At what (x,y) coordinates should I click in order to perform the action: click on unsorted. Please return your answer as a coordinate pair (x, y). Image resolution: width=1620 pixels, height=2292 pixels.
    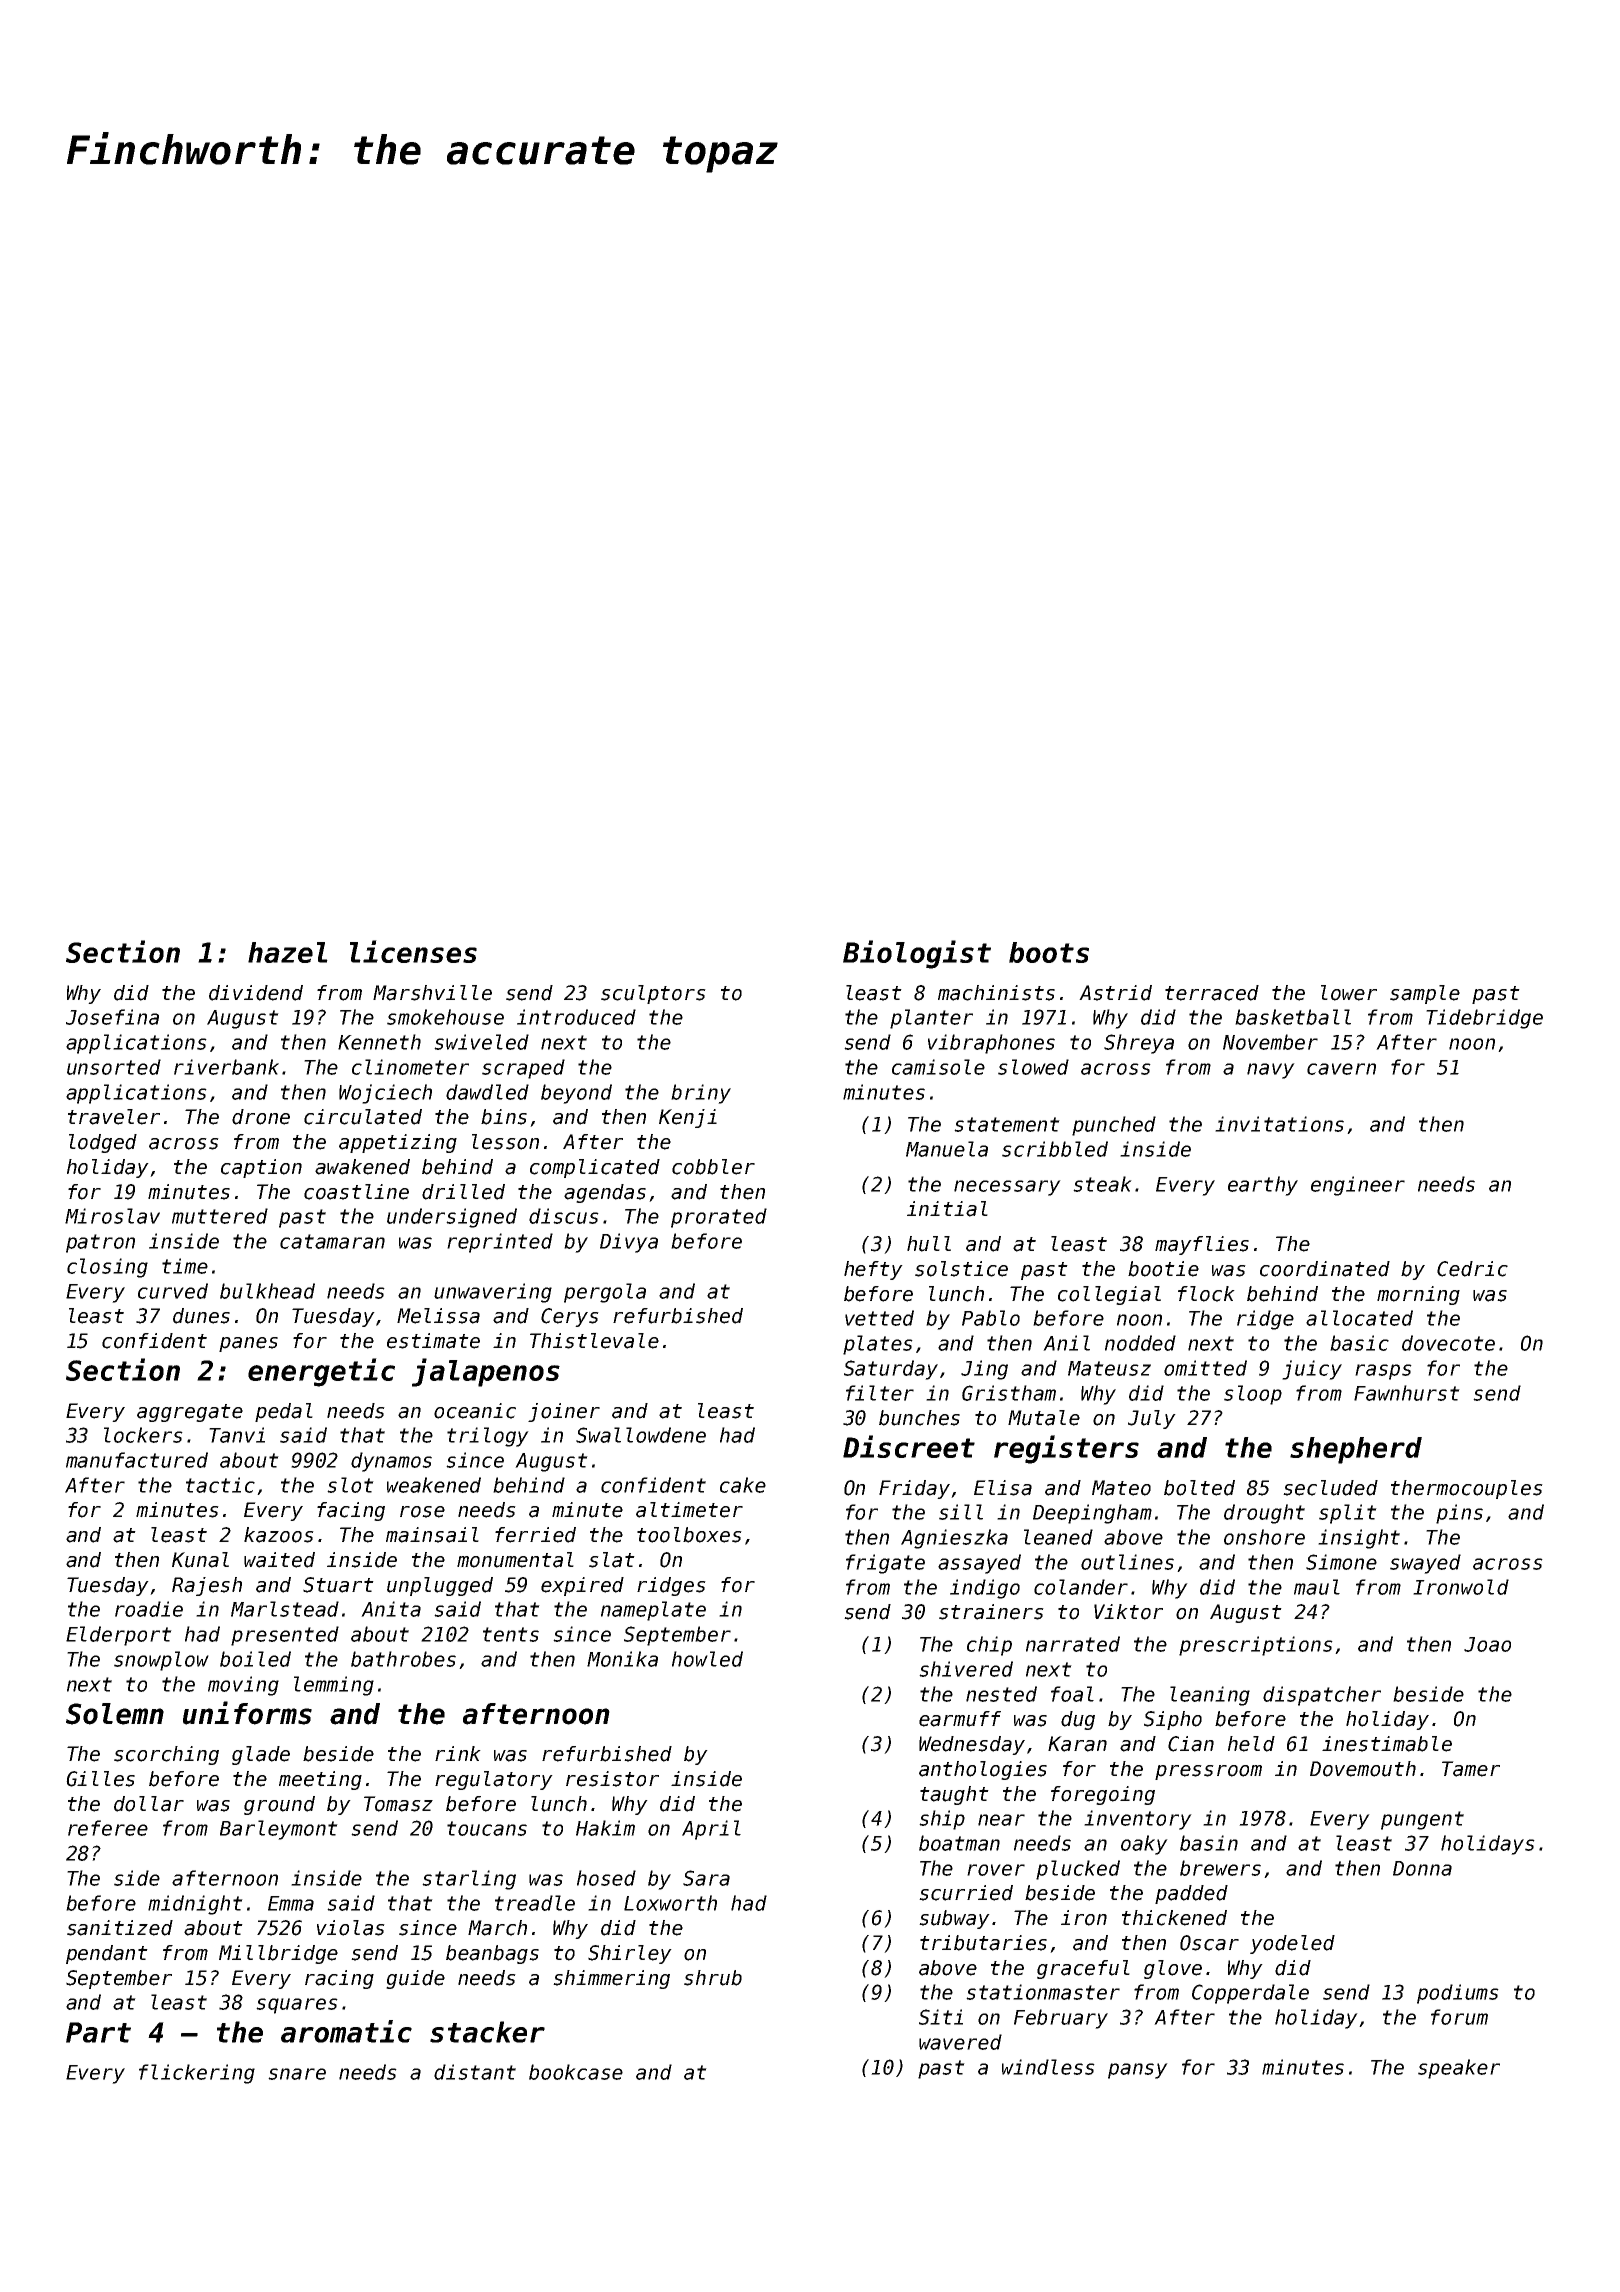
    Looking at the image, I should click on (114, 1067).
